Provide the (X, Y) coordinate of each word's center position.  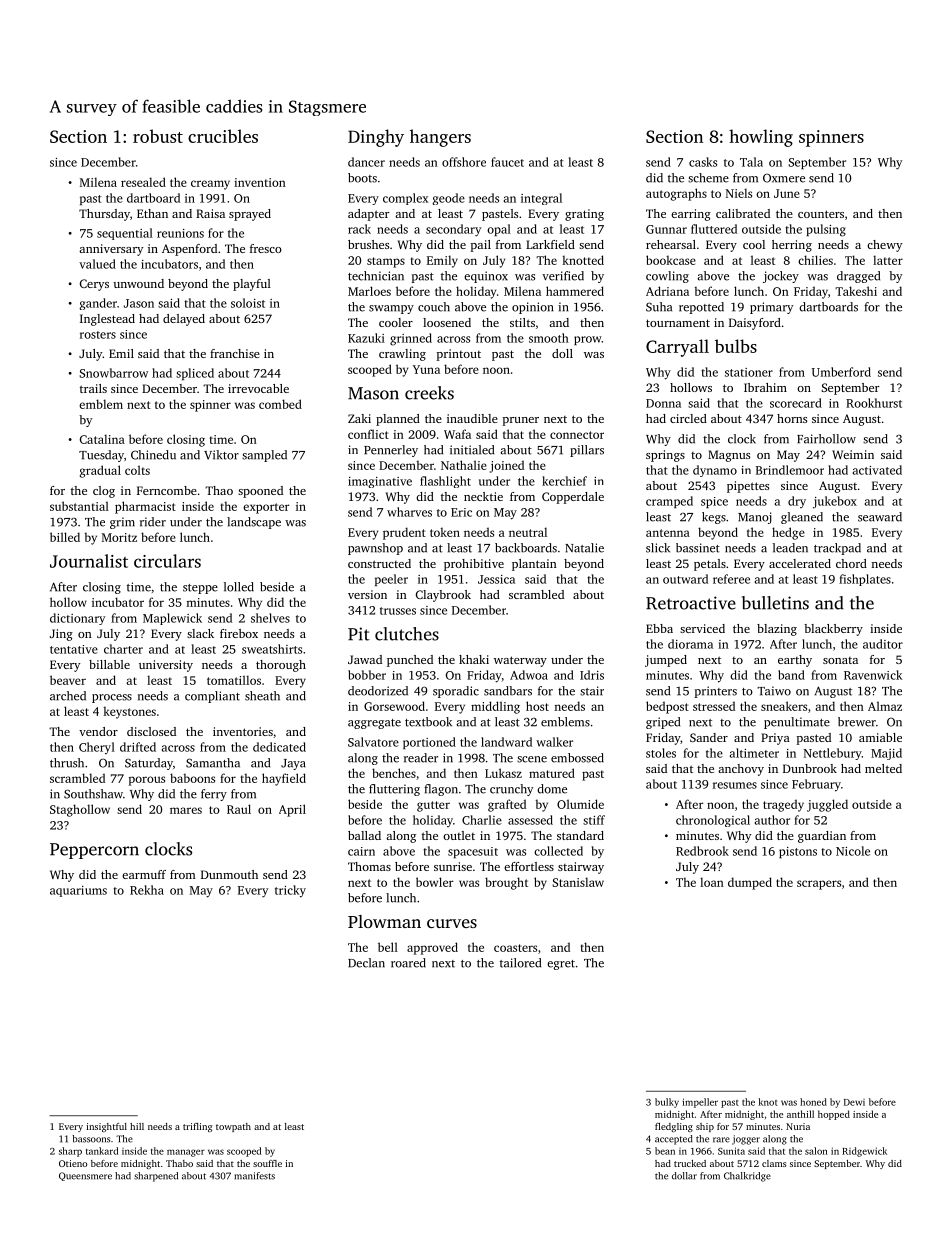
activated (877, 470)
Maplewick (172, 619)
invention (260, 182)
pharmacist (145, 507)
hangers (440, 138)
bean (665, 1151)
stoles (661, 753)
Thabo (179, 1163)
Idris (592, 675)
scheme (708, 178)
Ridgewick (864, 1152)
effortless (529, 866)
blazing (777, 630)
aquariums (78, 891)
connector (577, 435)
